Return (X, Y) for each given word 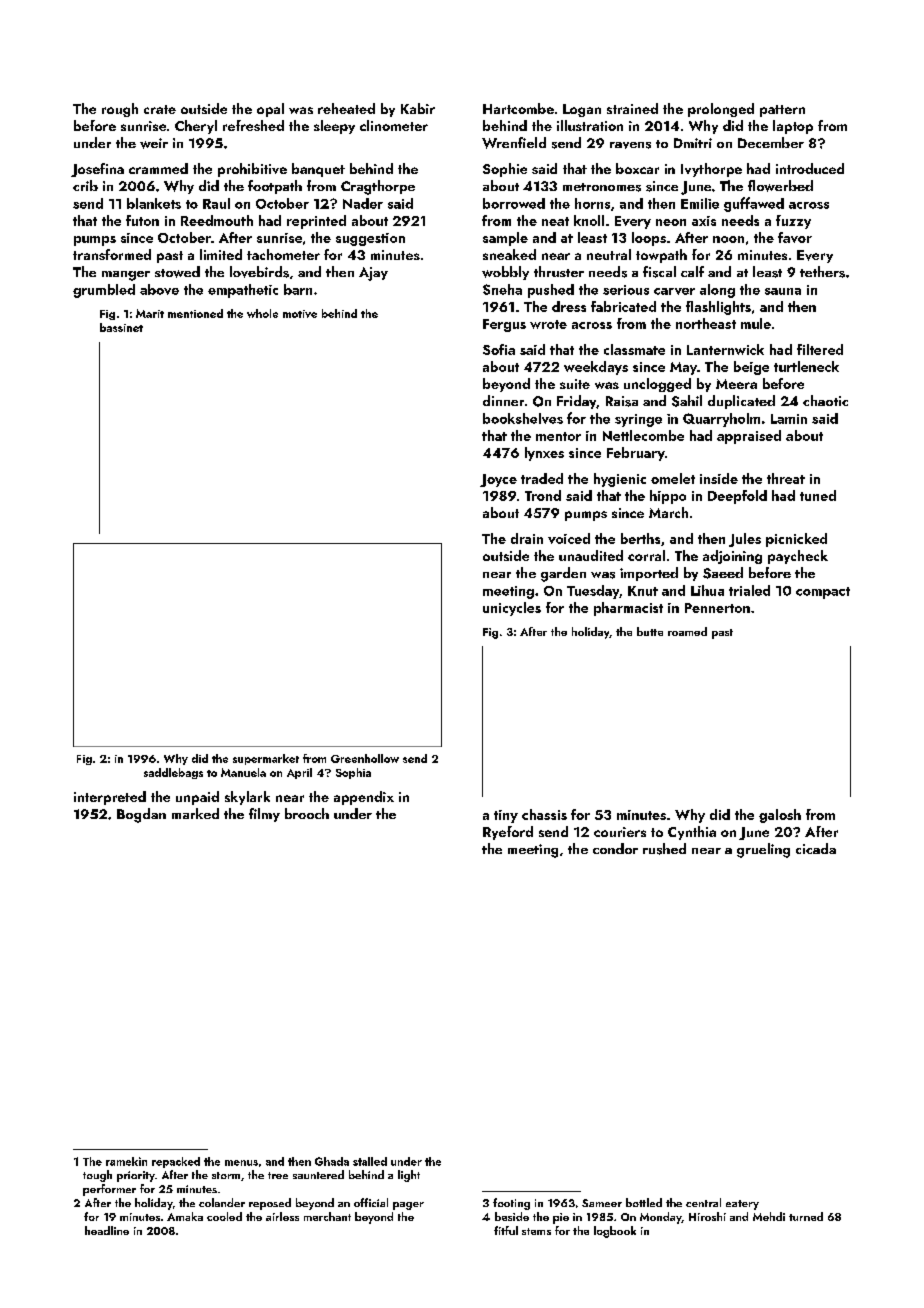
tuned (818, 495)
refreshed (253, 125)
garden (563, 574)
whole (262, 313)
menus (241, 1163)
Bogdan (141, 815)
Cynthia (692, 833)
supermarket (266, 759)
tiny (506, 816)
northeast (706, 323)
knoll (589, 220)
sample (505, 239)
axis (704, 221)
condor (615, 848)
